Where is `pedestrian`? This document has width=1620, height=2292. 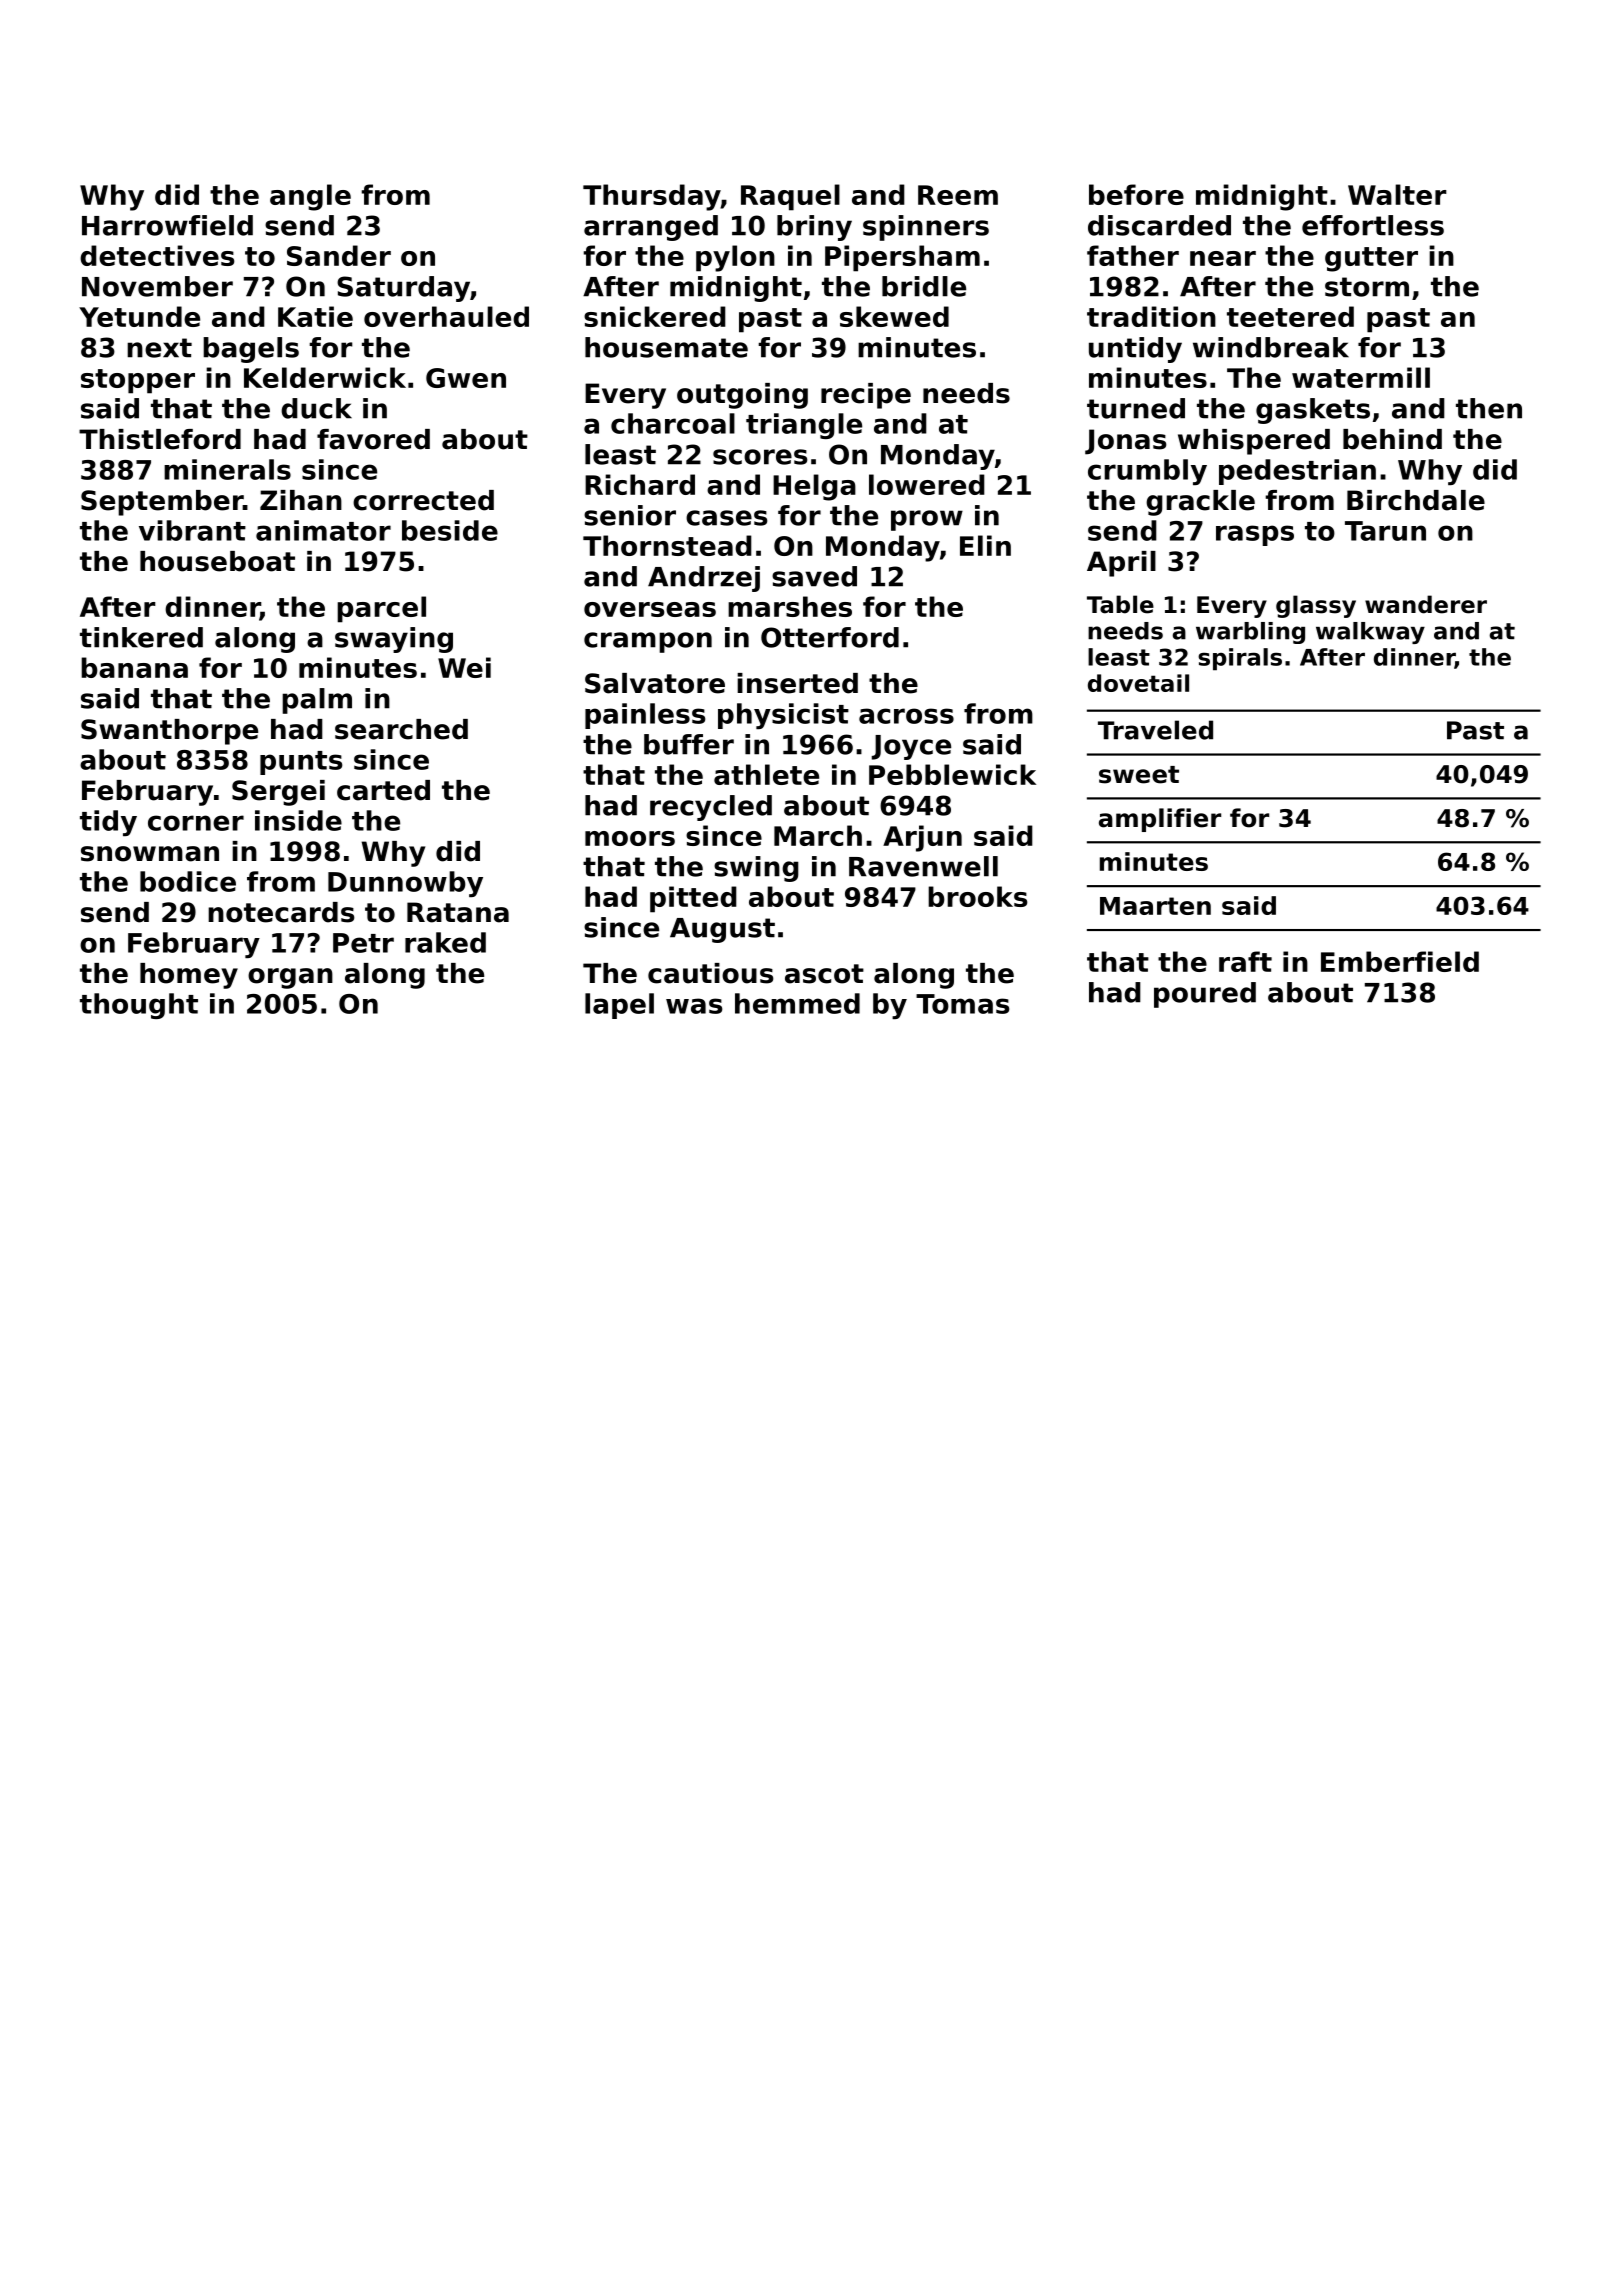 pedestrian is located at coordinates (1297, 472).
